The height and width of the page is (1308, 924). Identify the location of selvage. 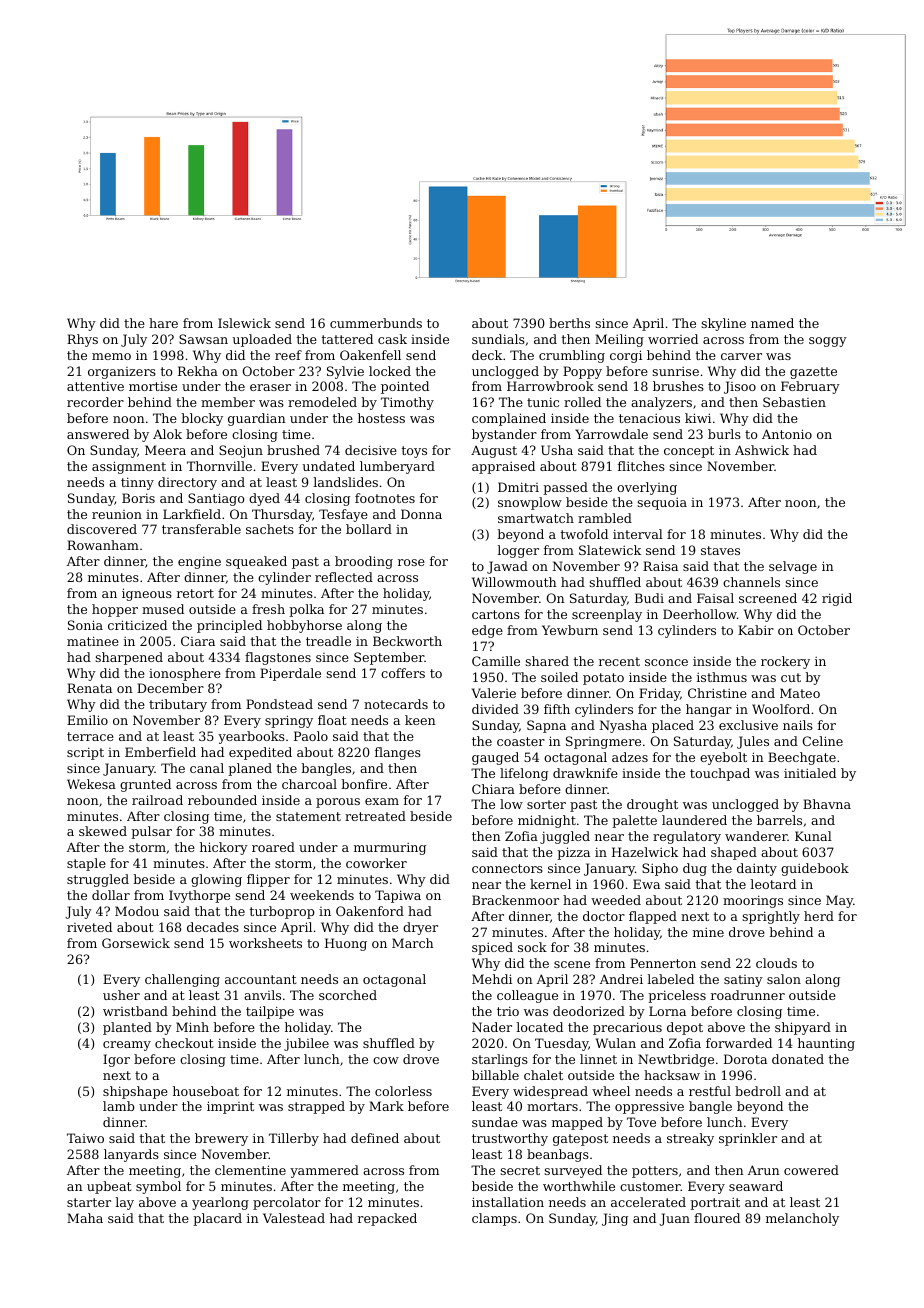
(793, 567).
